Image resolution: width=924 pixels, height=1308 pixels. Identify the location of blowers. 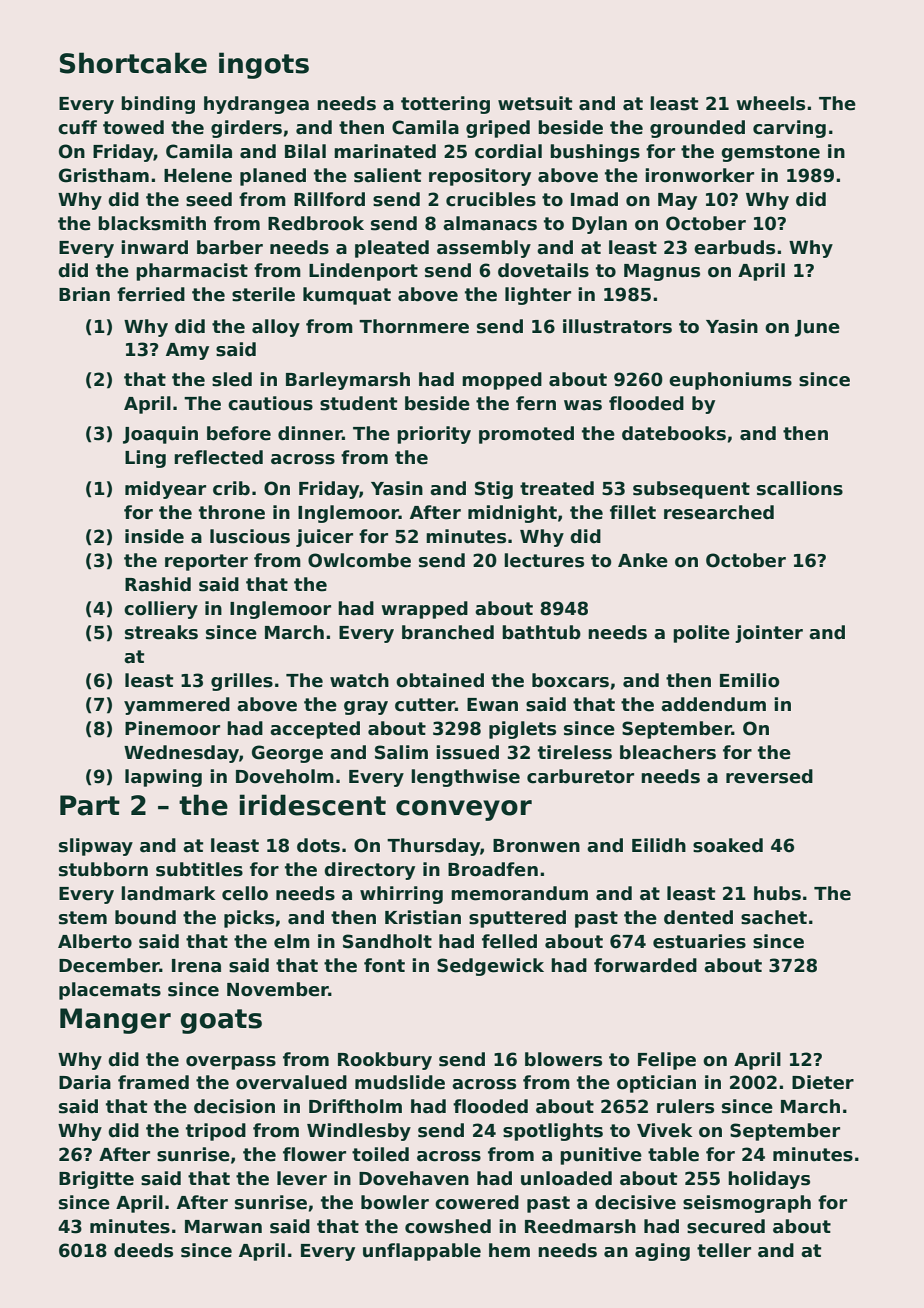
(563, 1059).
